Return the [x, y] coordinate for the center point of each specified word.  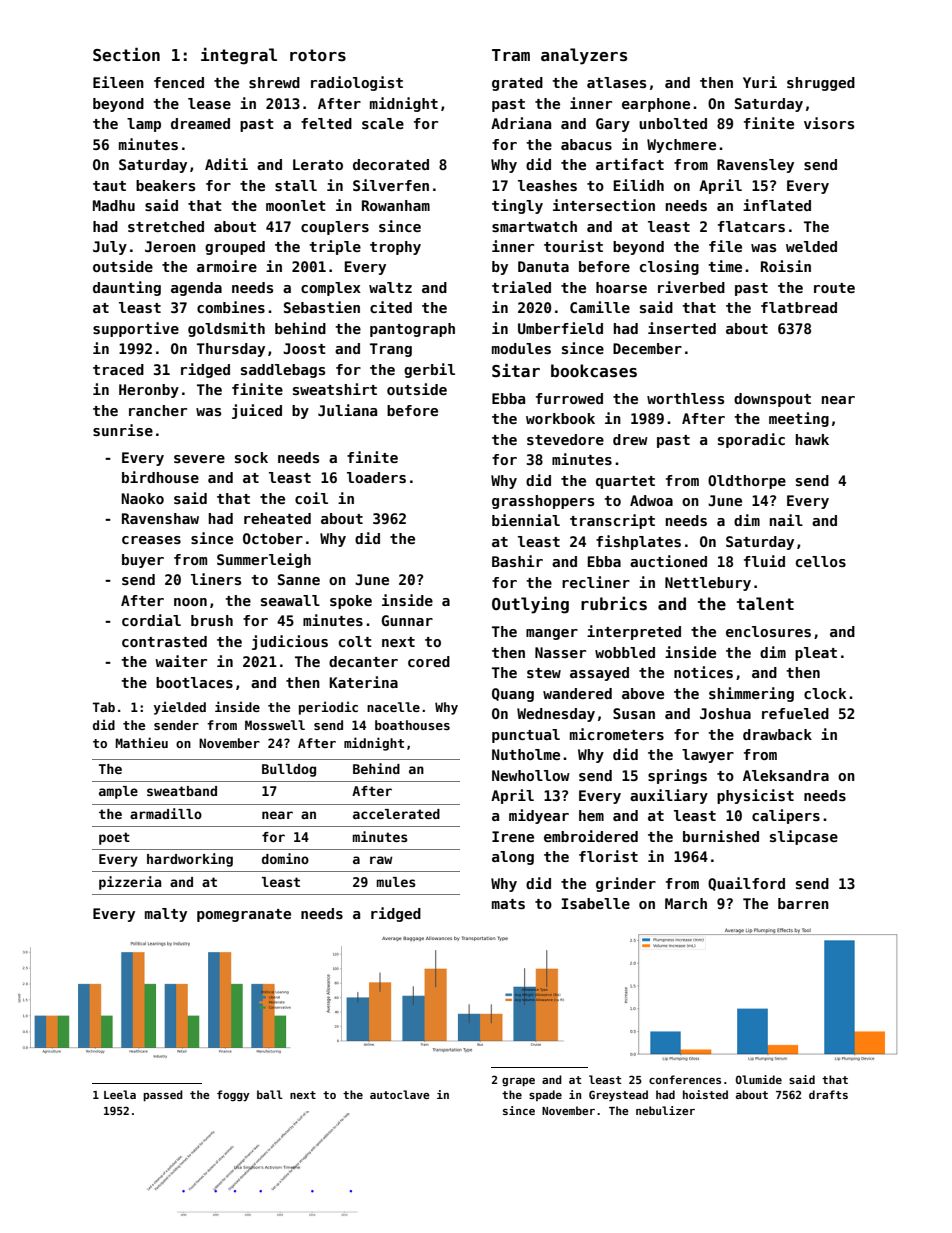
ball [270, 1094]
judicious [290, 642]
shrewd [274, 82]
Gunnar [407, 620]
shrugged [821, 84]
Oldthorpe [747, 482]
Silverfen [391, 185]
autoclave [400, 1094]
